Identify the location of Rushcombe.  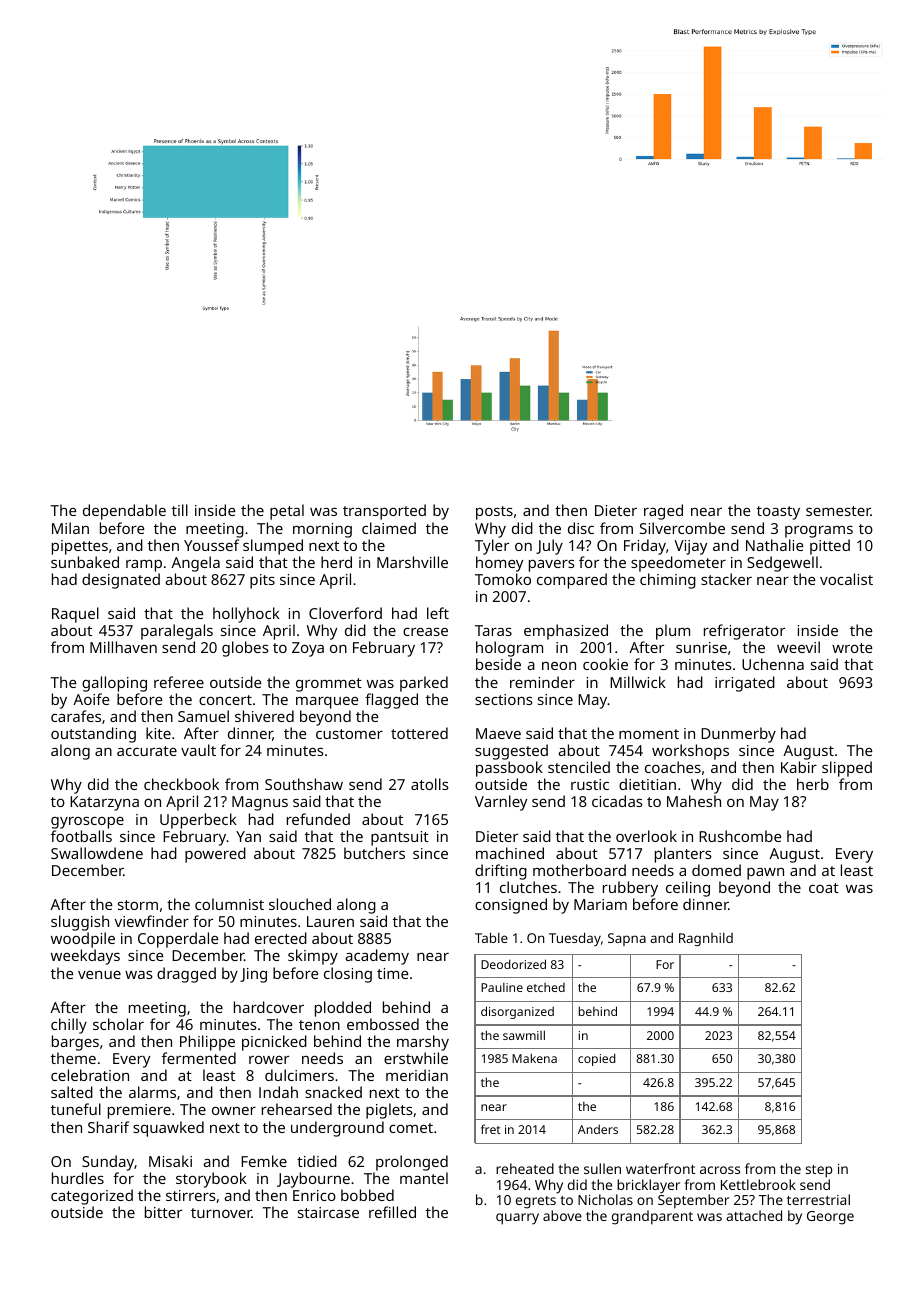
(740, 836).
